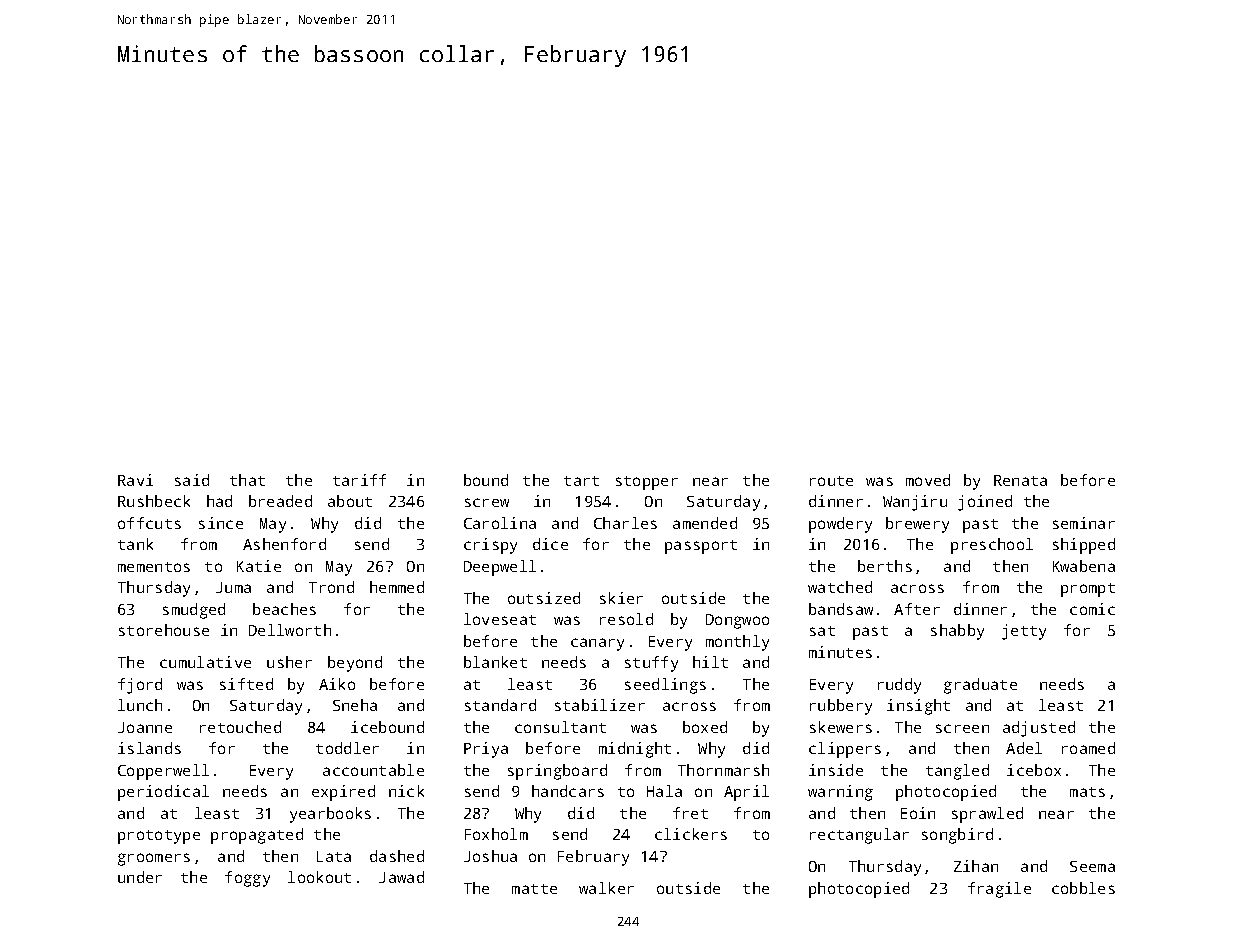 The height and width of the page is (952, 1233). I want to click on screw, so click(487, 502).
